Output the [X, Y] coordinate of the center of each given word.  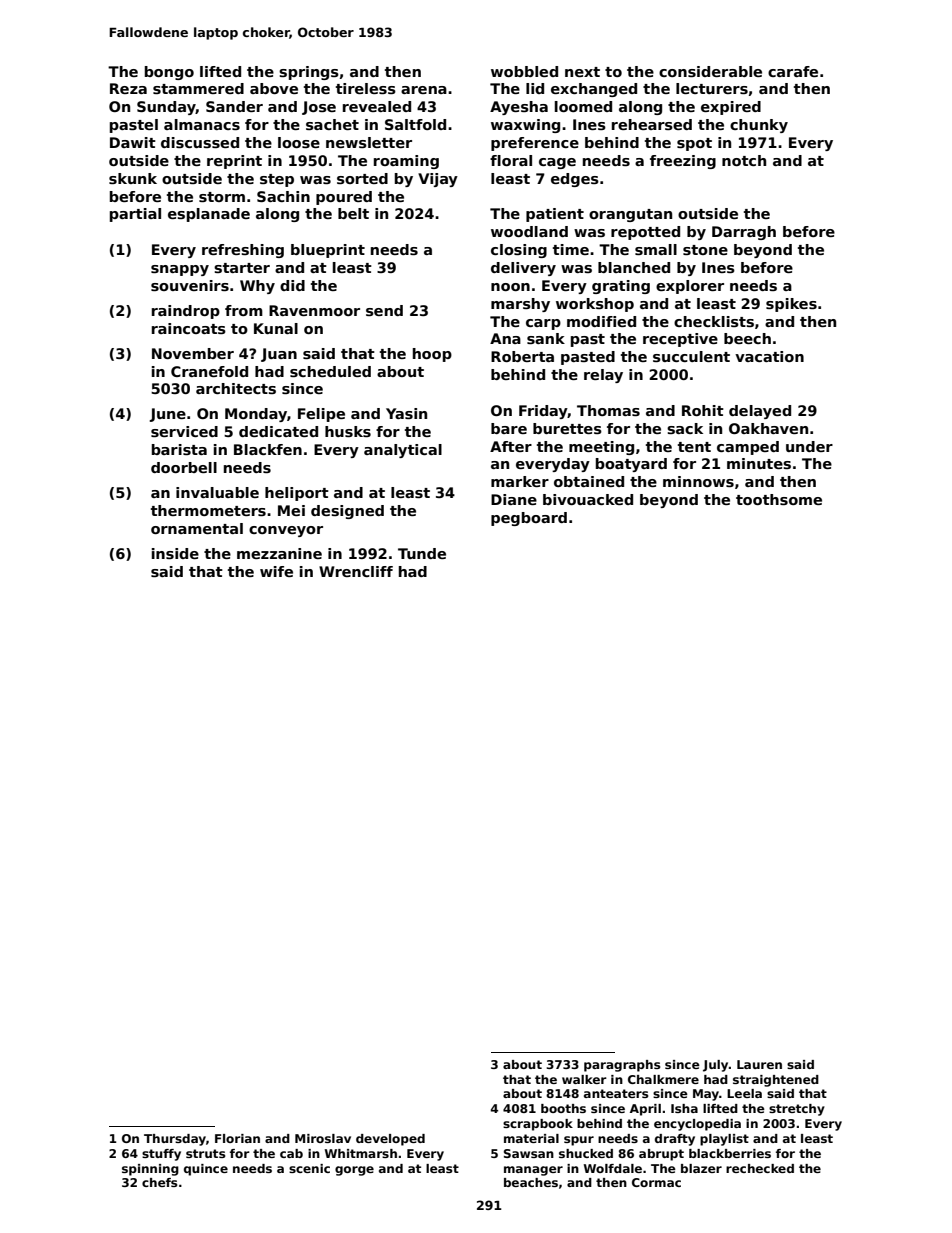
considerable [710, 71]
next [582, 72]
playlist [724, 1140]
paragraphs [622, 1066]
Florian [237, 1138]
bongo [169, 73]
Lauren [759, 1064]
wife [276, 571]
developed [390, 1140]
